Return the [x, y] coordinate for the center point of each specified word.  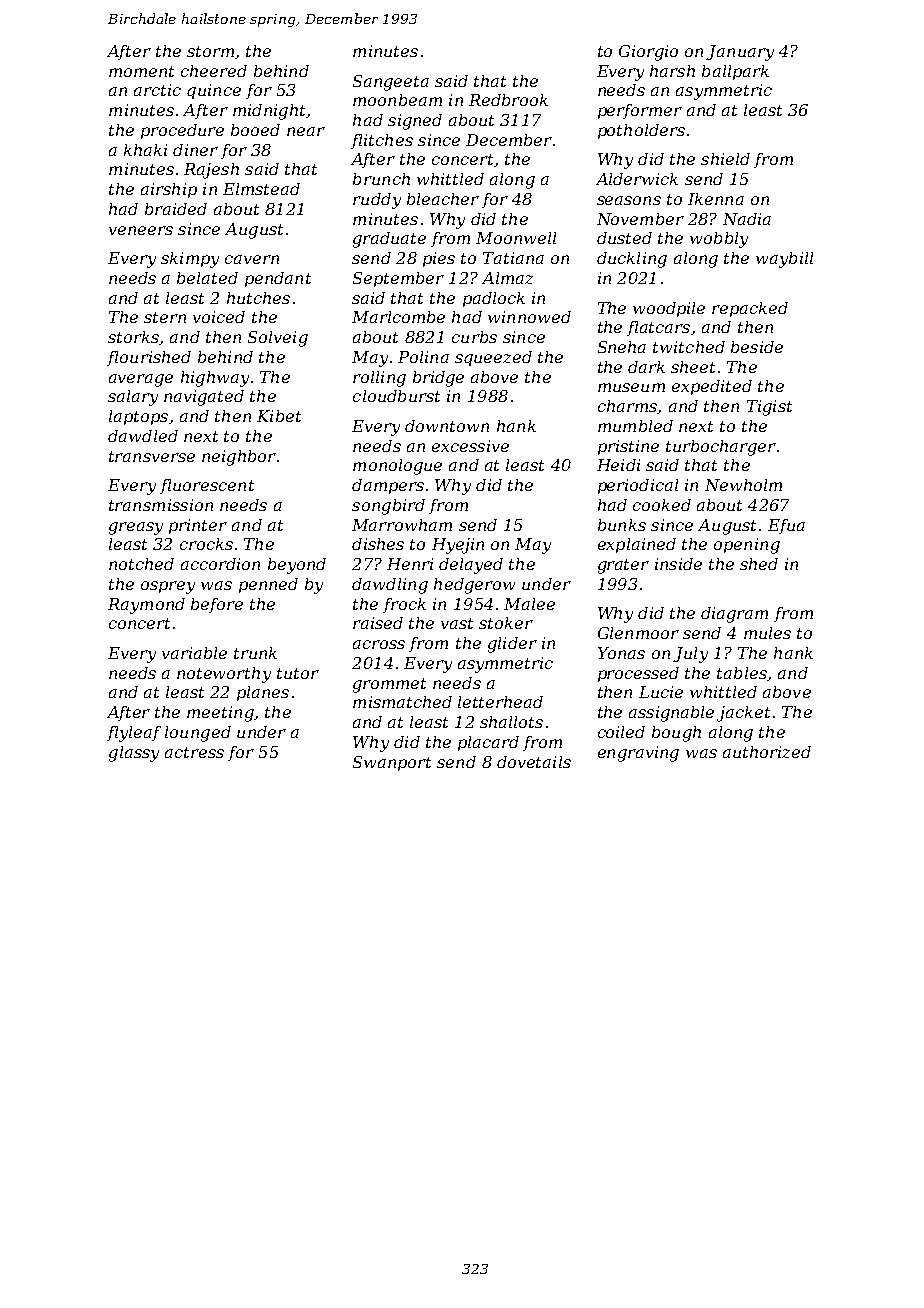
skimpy [190, 260]
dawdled [143, 436]
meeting [220, 714]
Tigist [769, 408]
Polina [423, 357]
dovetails [534, 762]
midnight [269, 112]
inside [678, 564]
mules [767, 633]
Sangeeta [391, 83]
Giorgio [648, 53]
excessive [470, 446]
